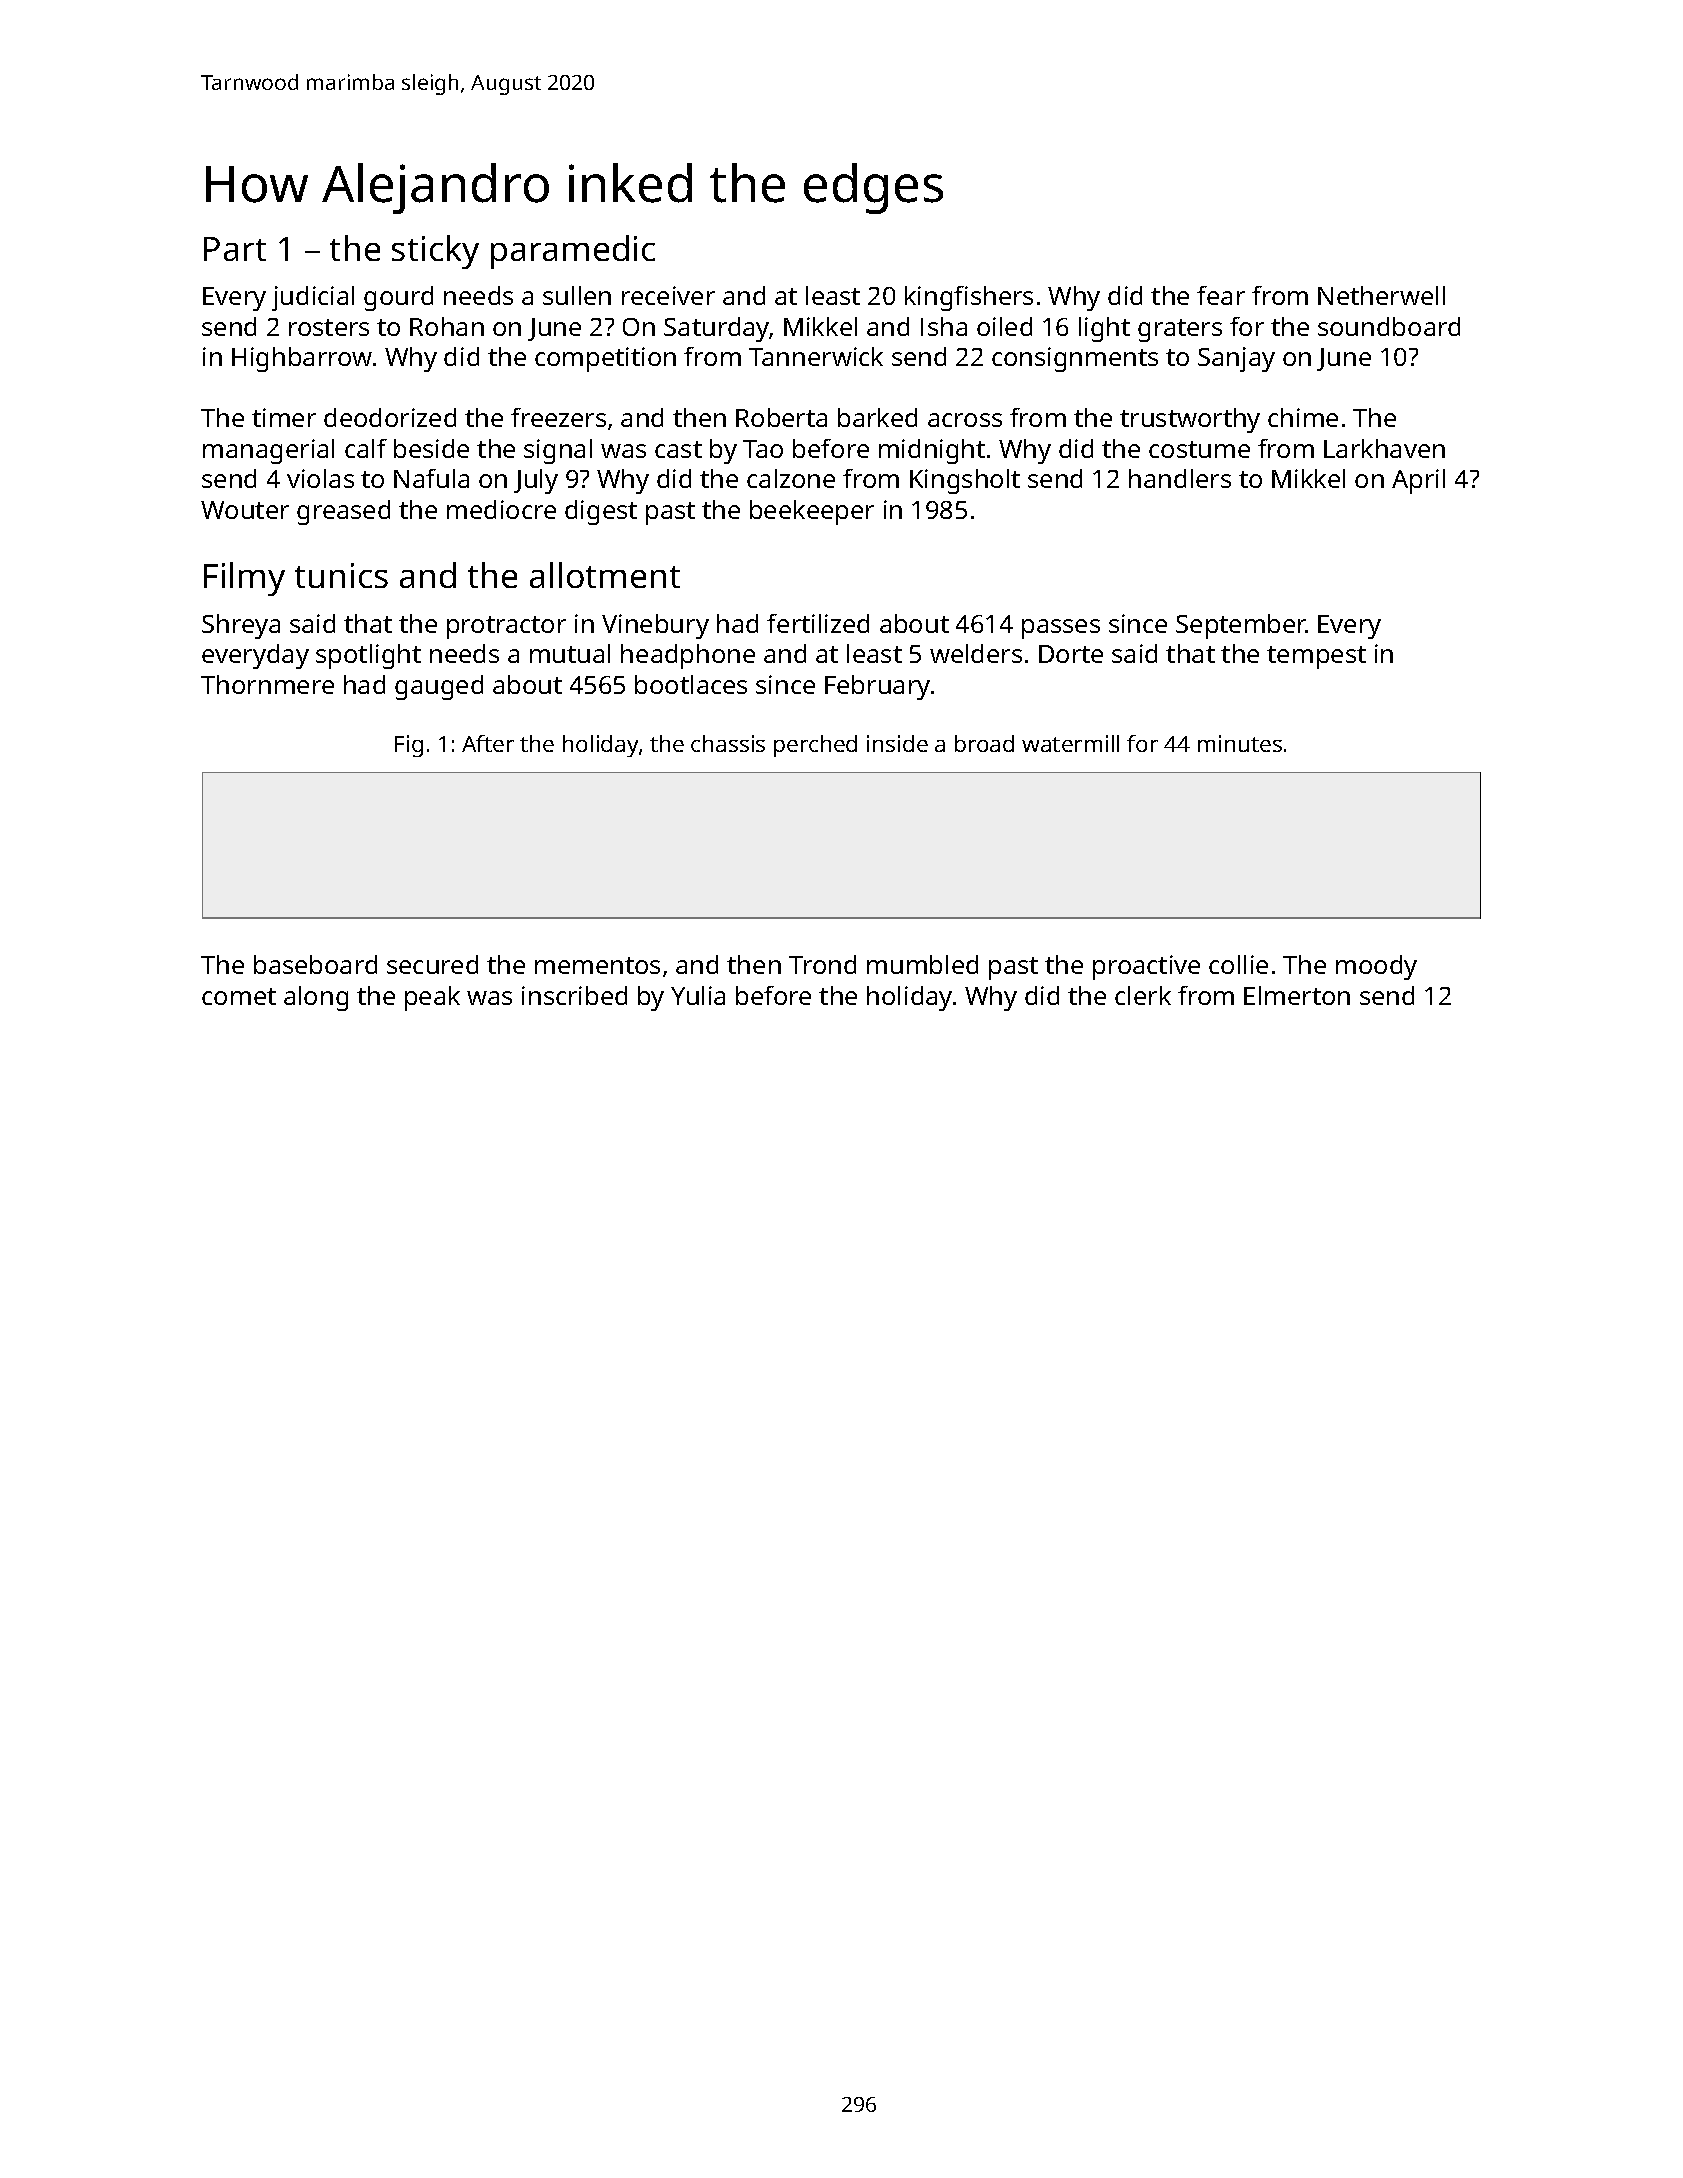 Image resolution: width=1683 pixels, height=2178 pixels. What do you see at coordinates (447, 326) in the screenshot?
I see `Rohan` at bounding box center [447, 326].
